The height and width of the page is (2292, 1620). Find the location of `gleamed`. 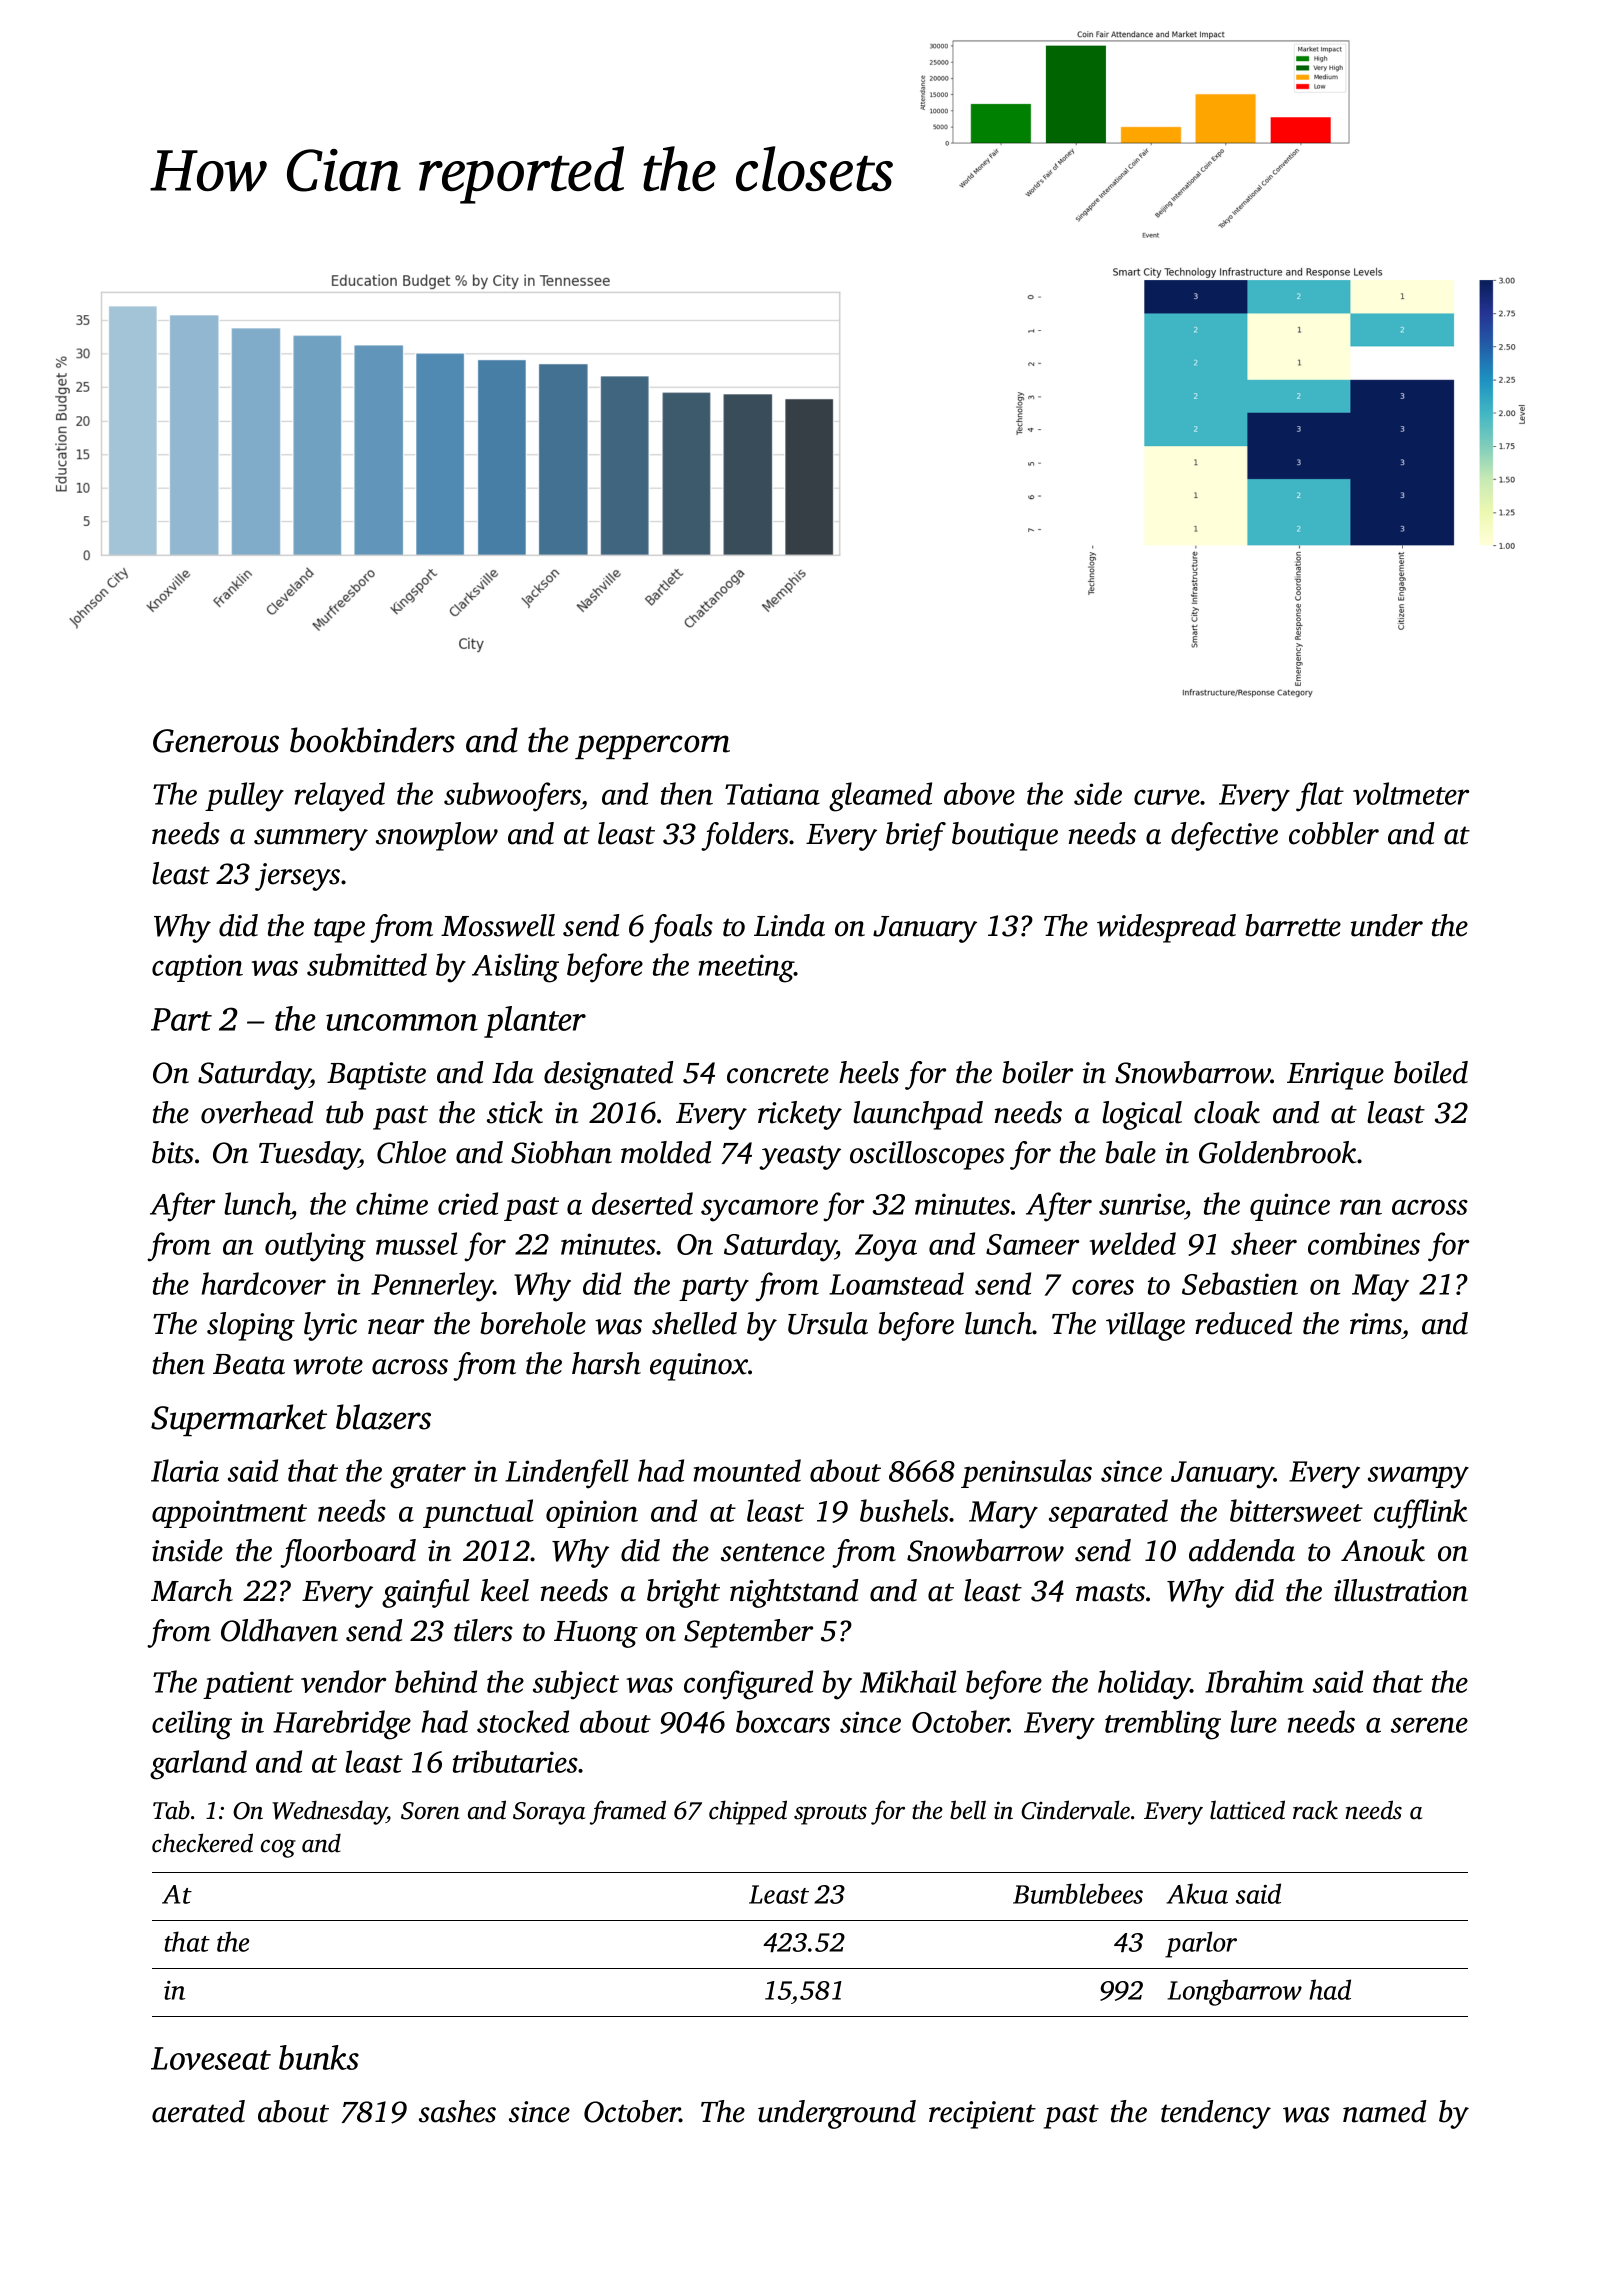

gleamed is located at coordinates (880, 797).
